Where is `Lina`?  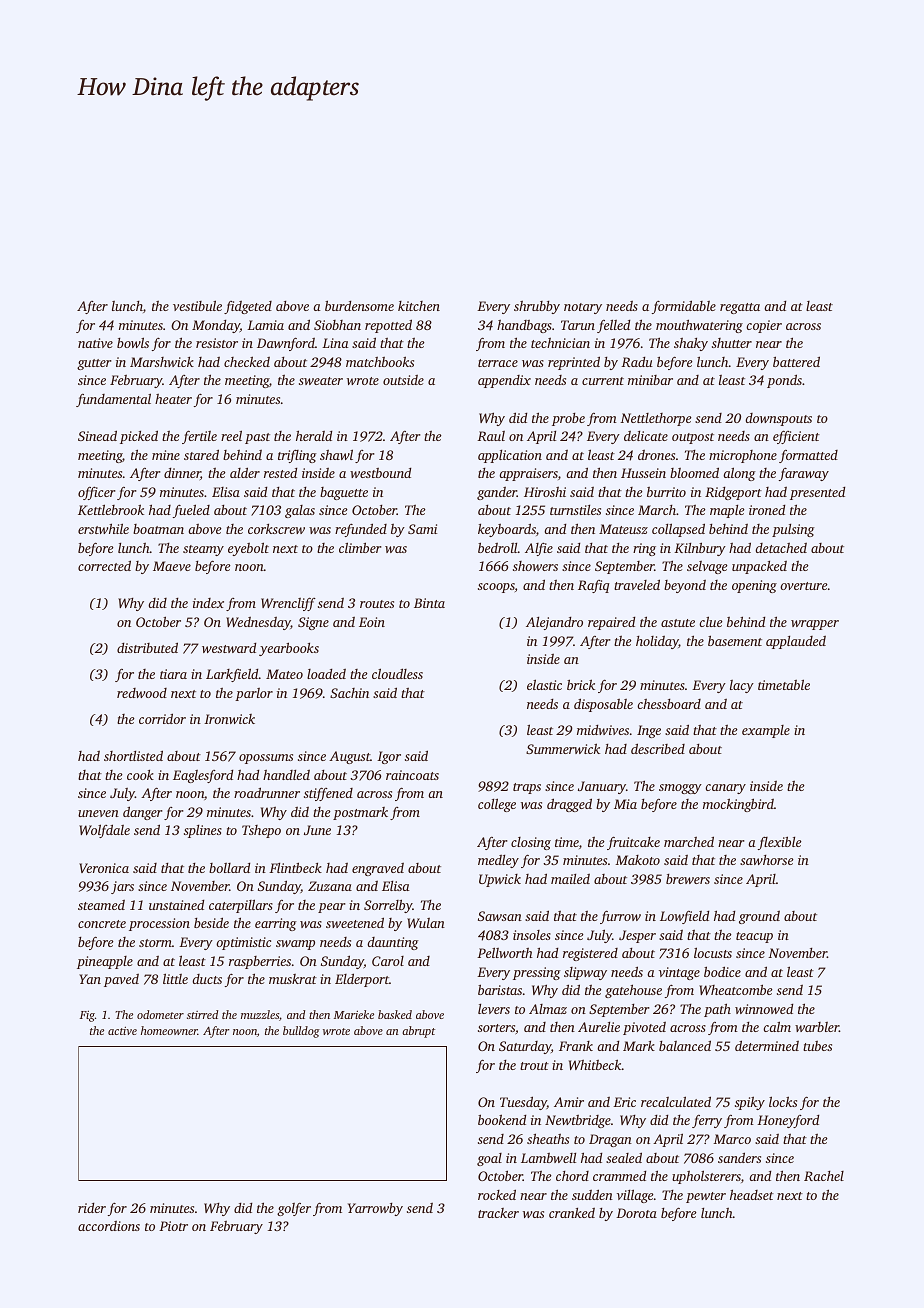 Lina is located at coordinates (335, 343).
